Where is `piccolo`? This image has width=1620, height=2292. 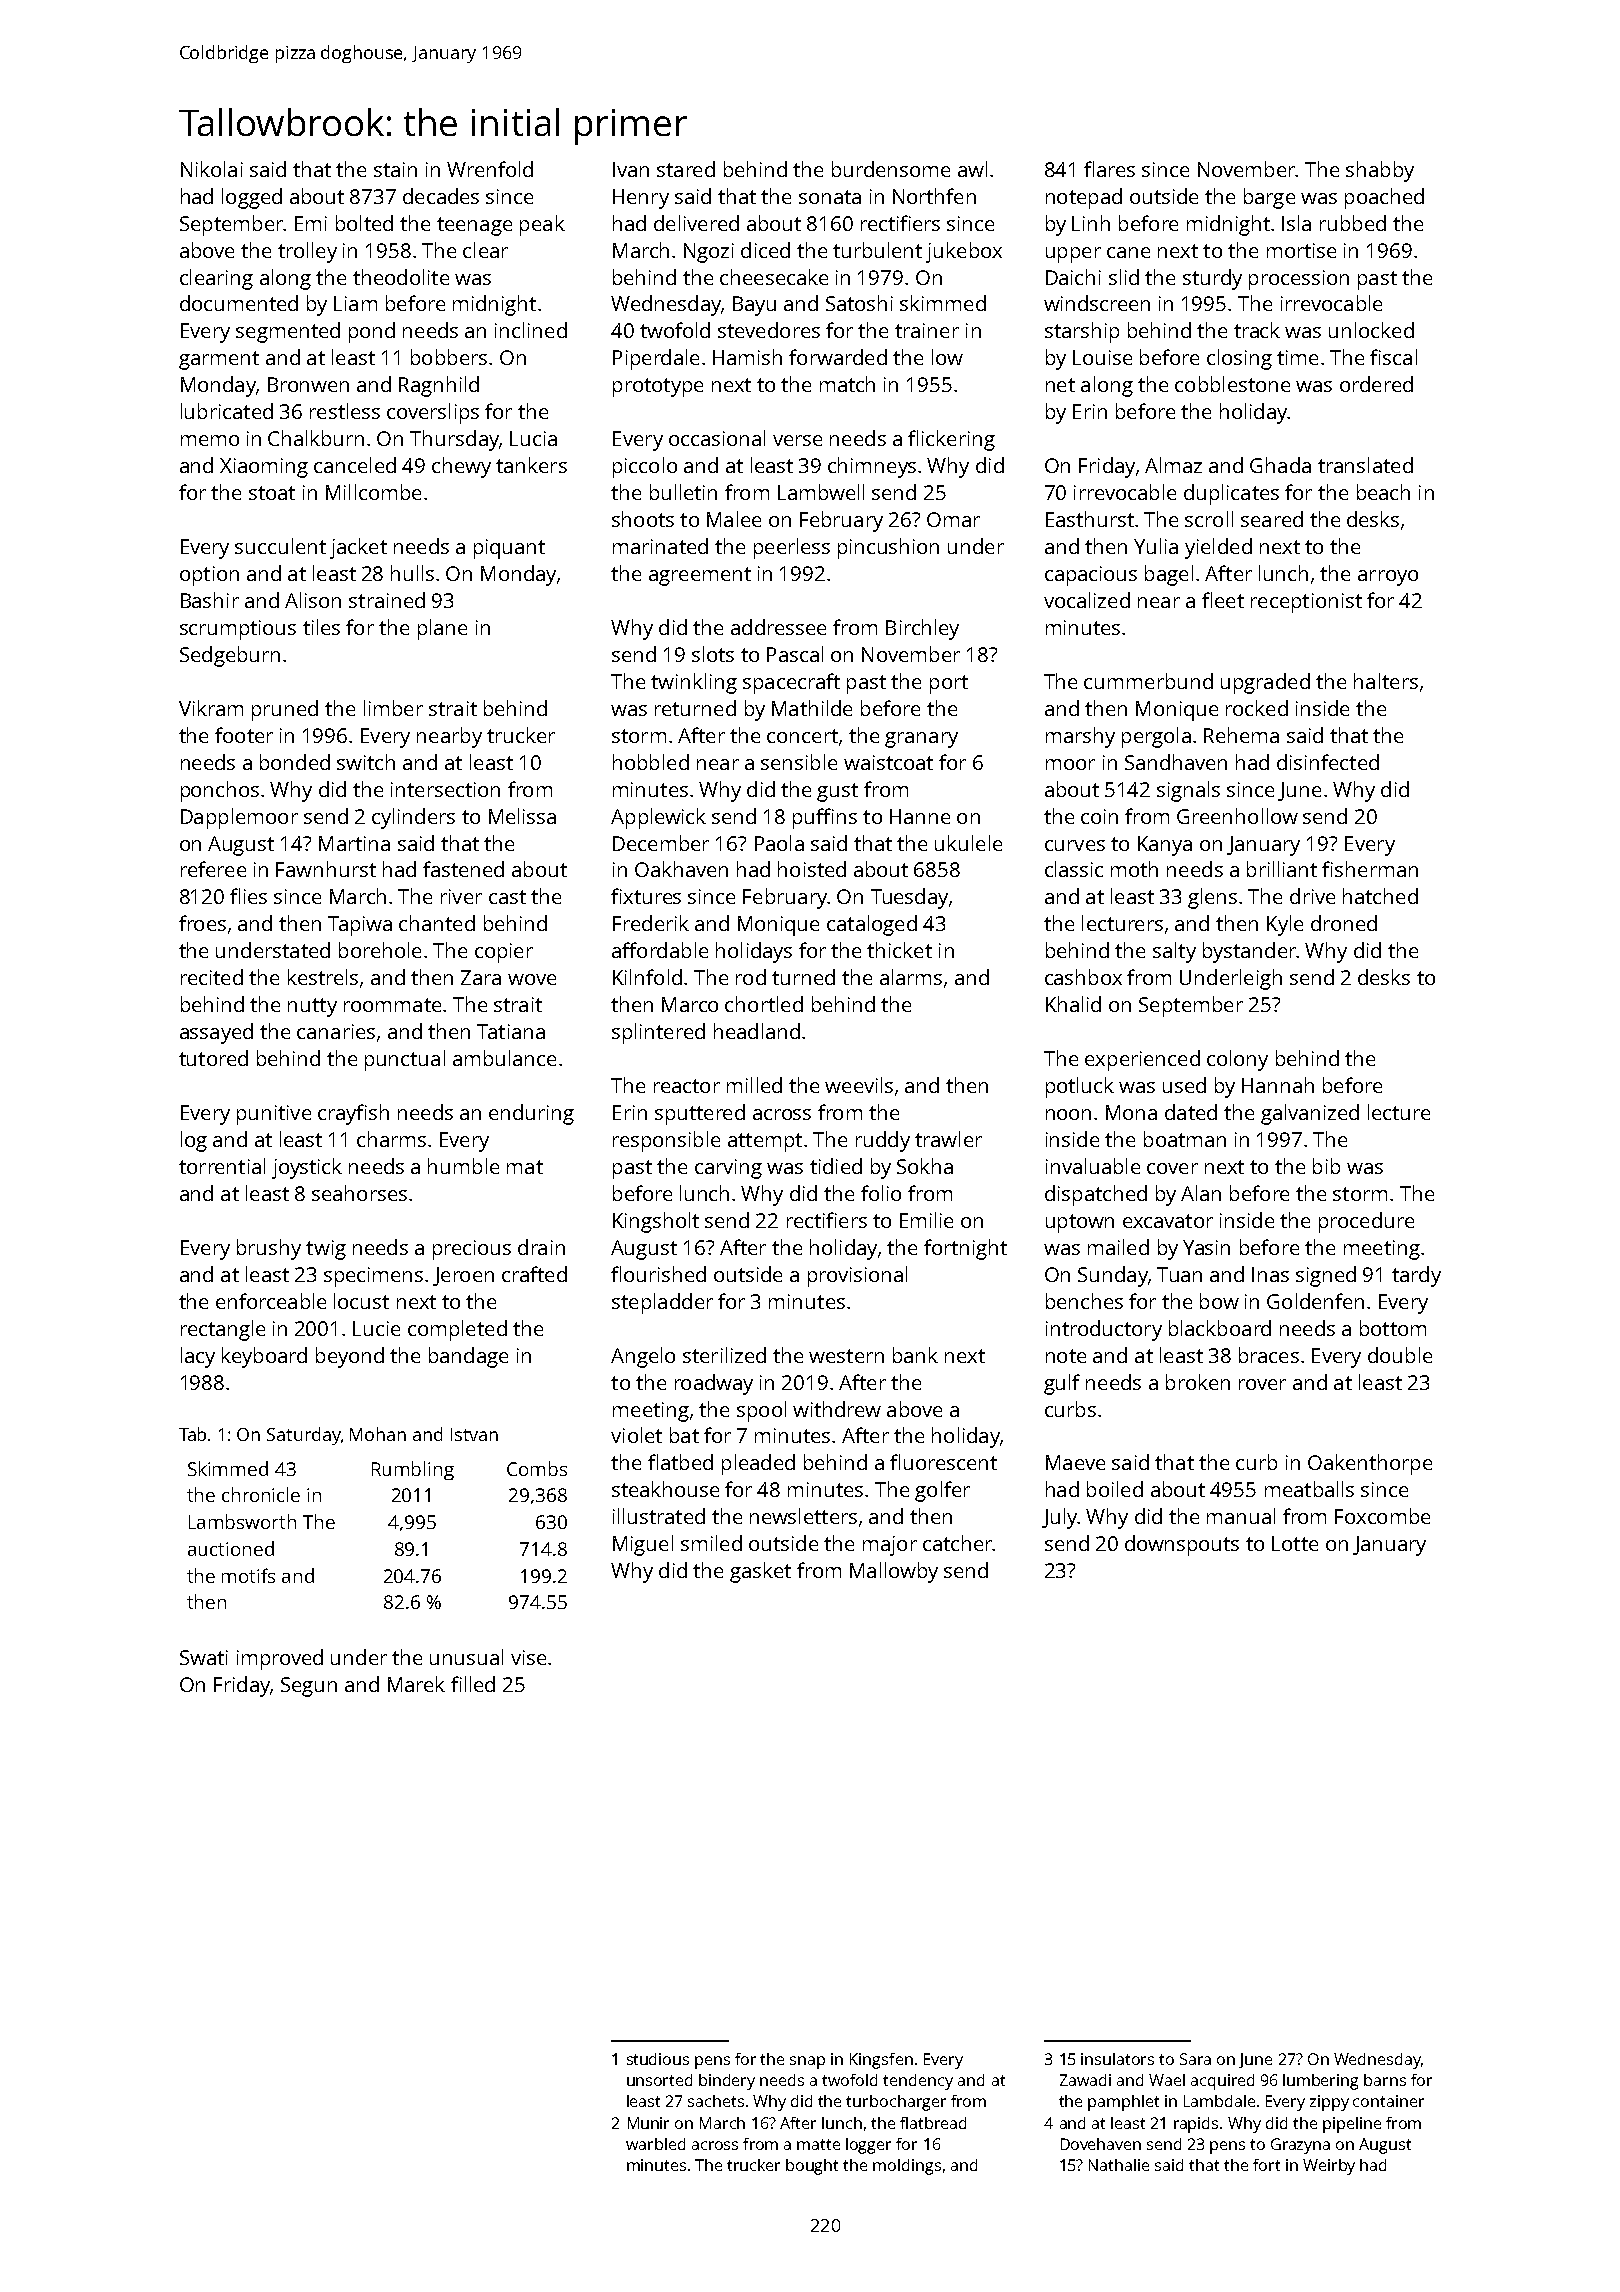
piccolo is located at coordinates (645, 467).
